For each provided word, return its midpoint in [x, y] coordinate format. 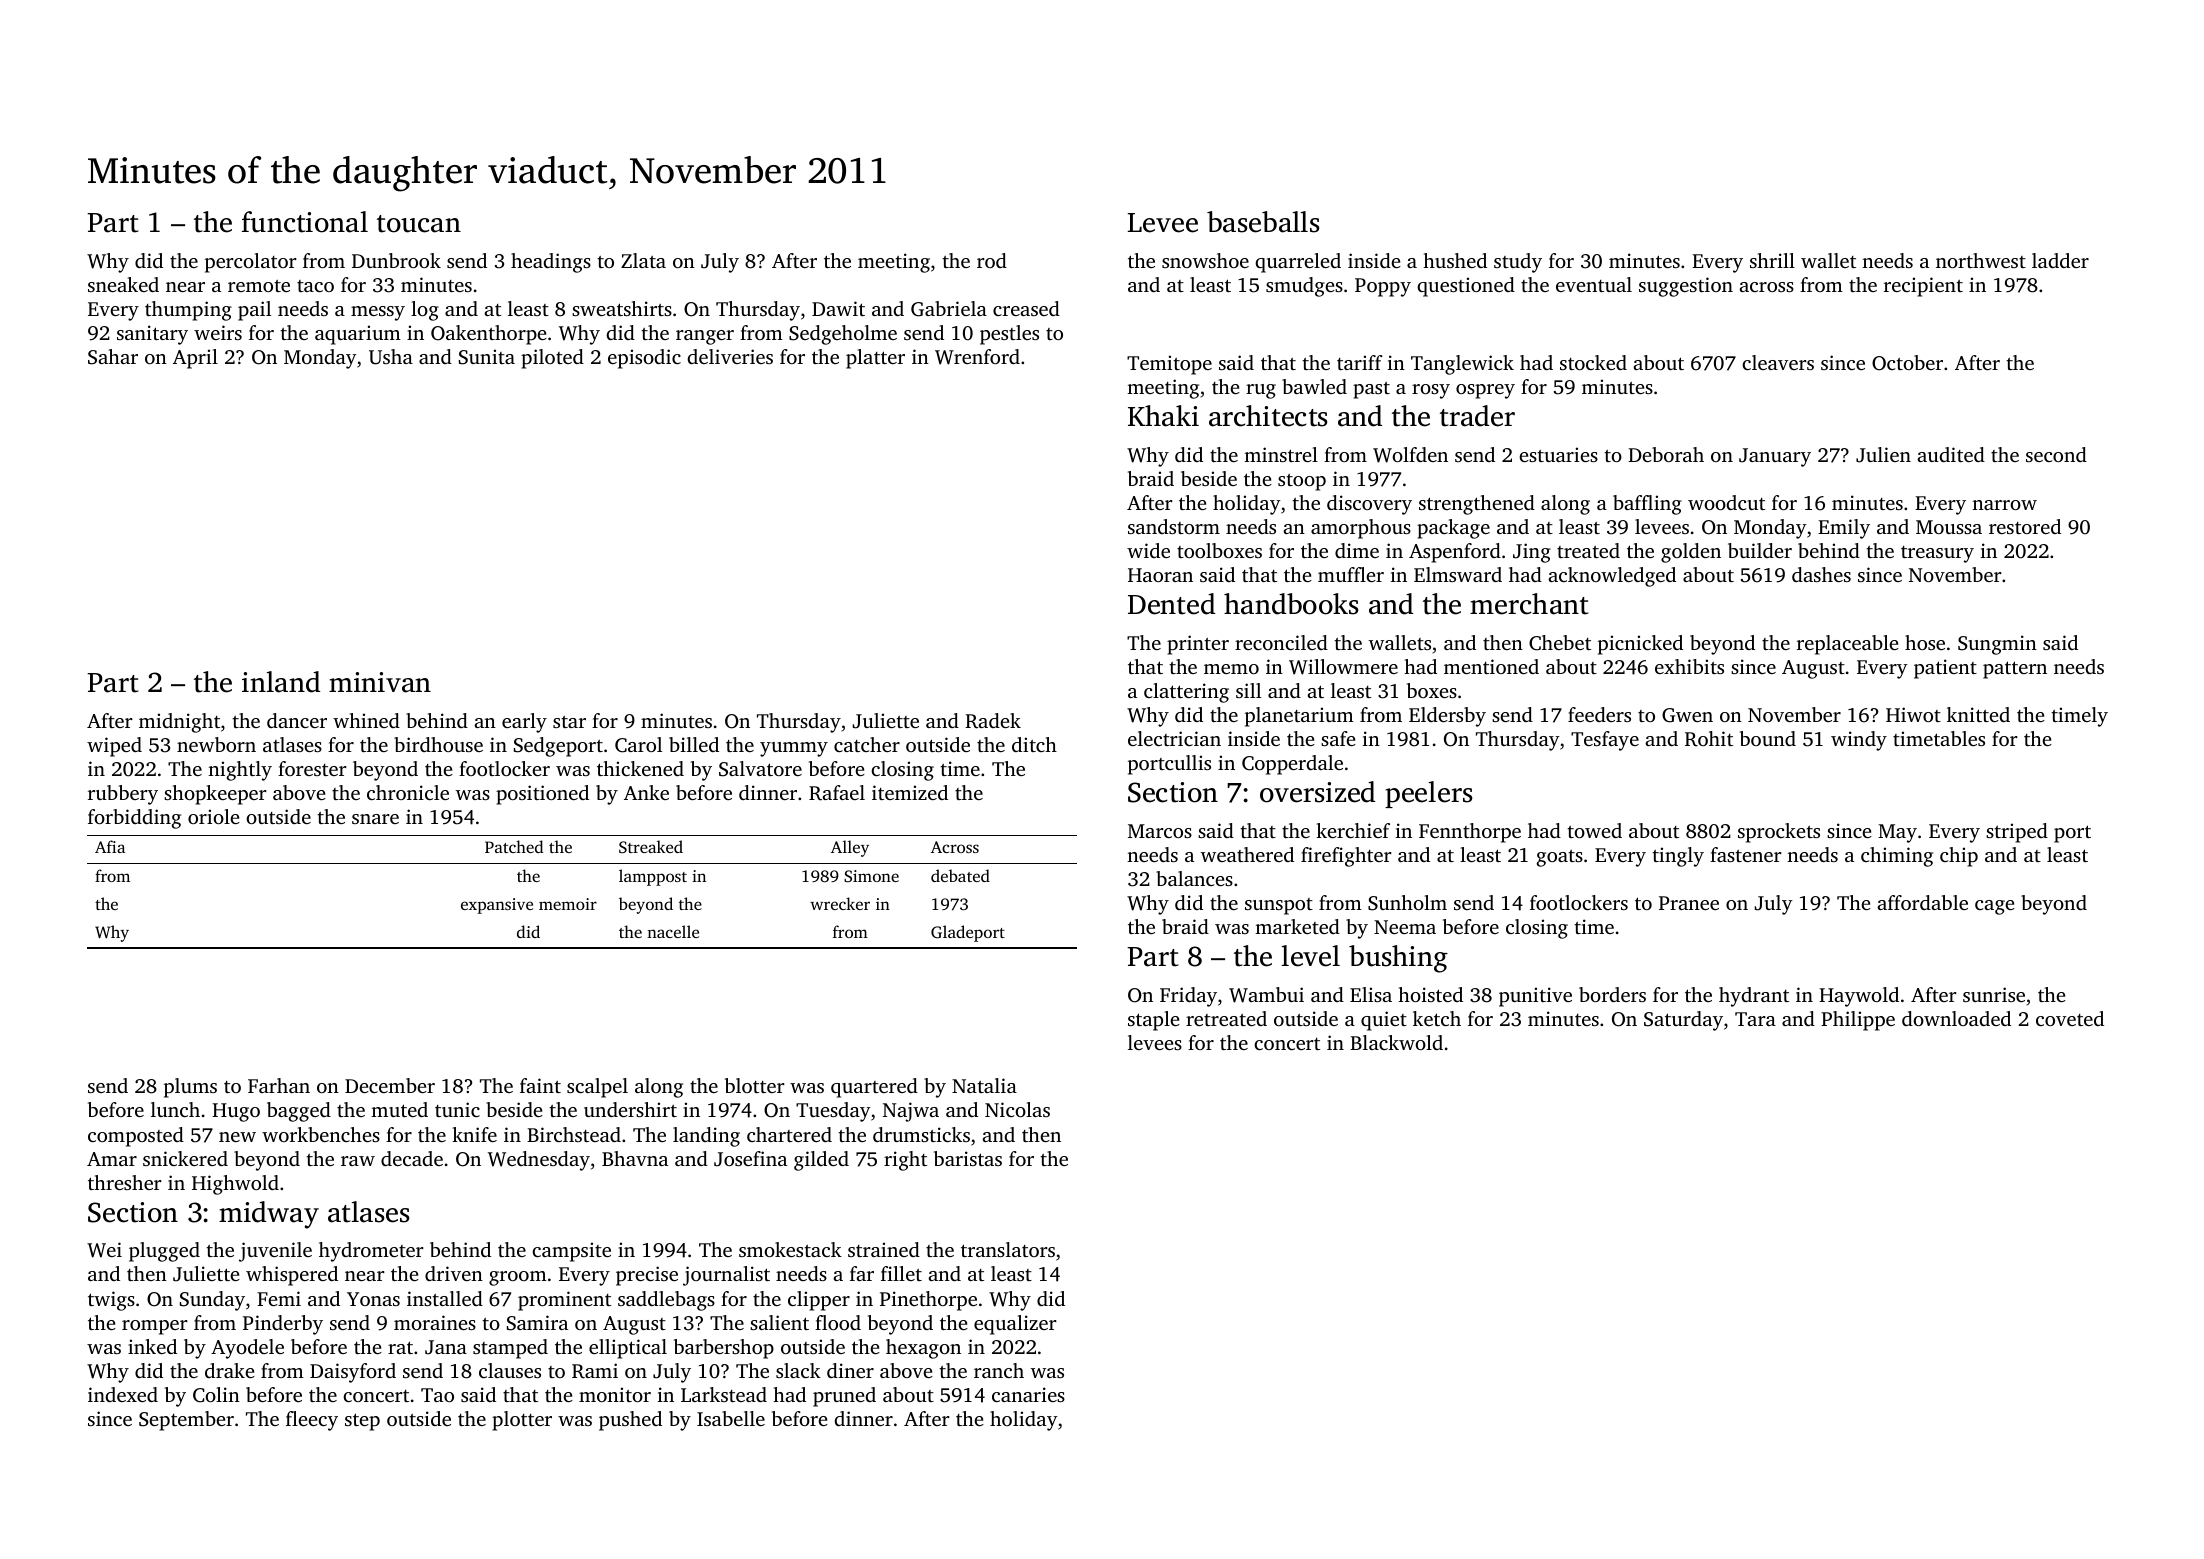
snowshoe [1205, 260]
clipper [819, 1301]
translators [1008, 1249]
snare [375, 819]
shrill [1772, 260]
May [1897, 833]
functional [305, 222]
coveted [2070, 1018]
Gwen [1687, 715]
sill [1248, 690]
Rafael [837, 793]
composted [136, 1137]
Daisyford [353, 1373]
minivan [380, 682]
